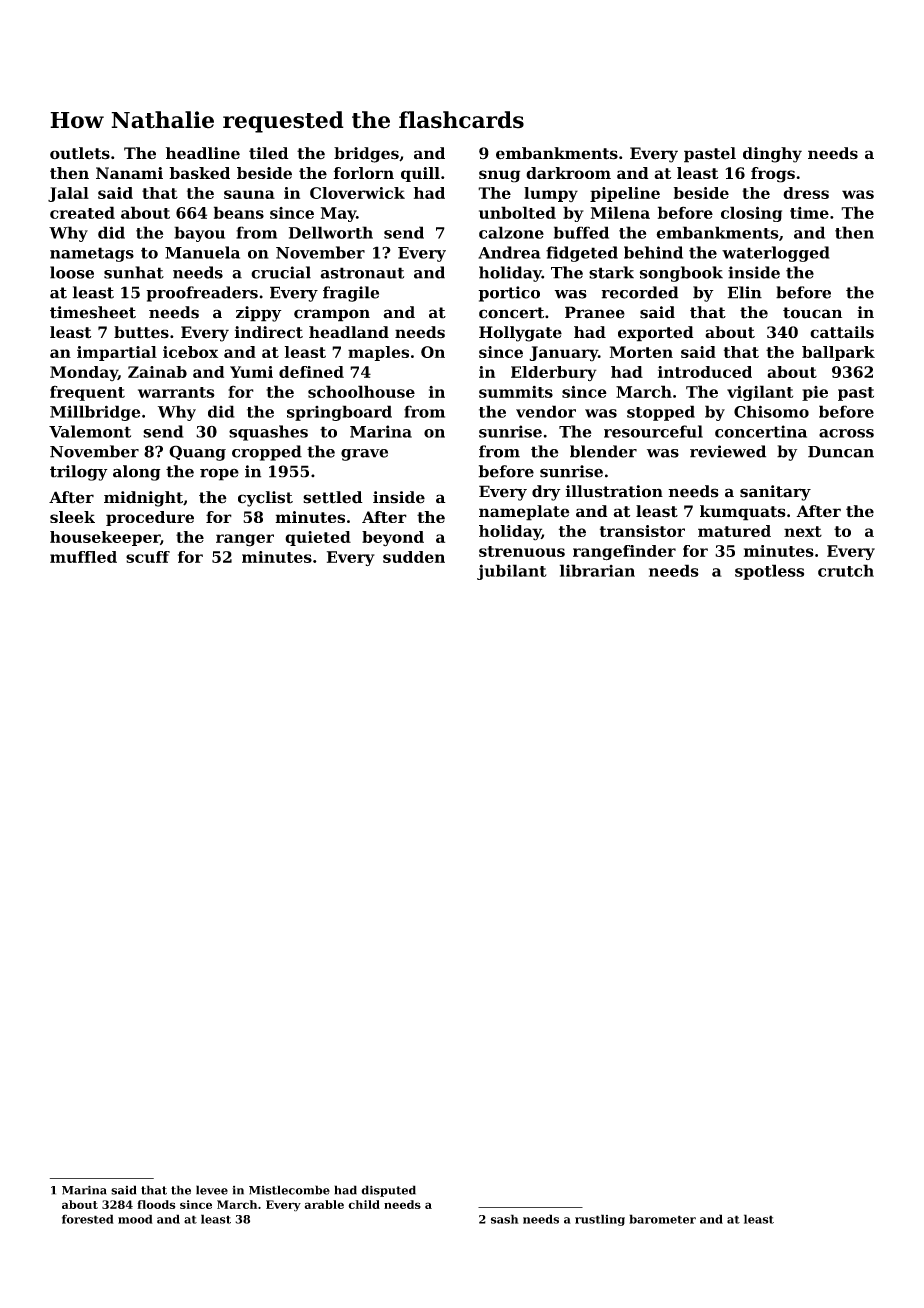  Describe the element at coordinates (414, 557) in the image. I see `sudden` at that location.
